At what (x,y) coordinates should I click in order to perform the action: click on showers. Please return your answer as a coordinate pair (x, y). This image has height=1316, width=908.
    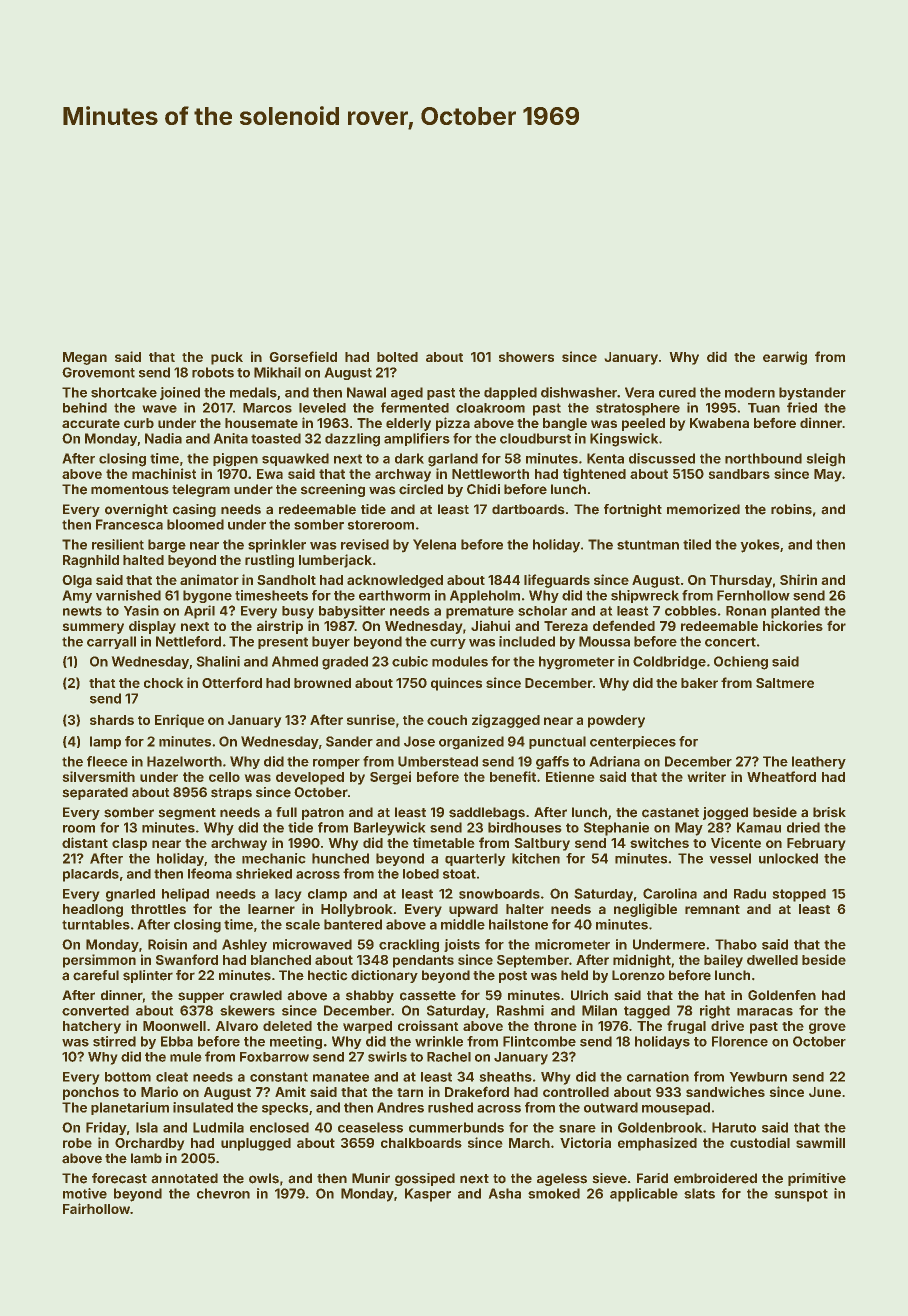
    Looking at the image, I should click on (526, 357).
